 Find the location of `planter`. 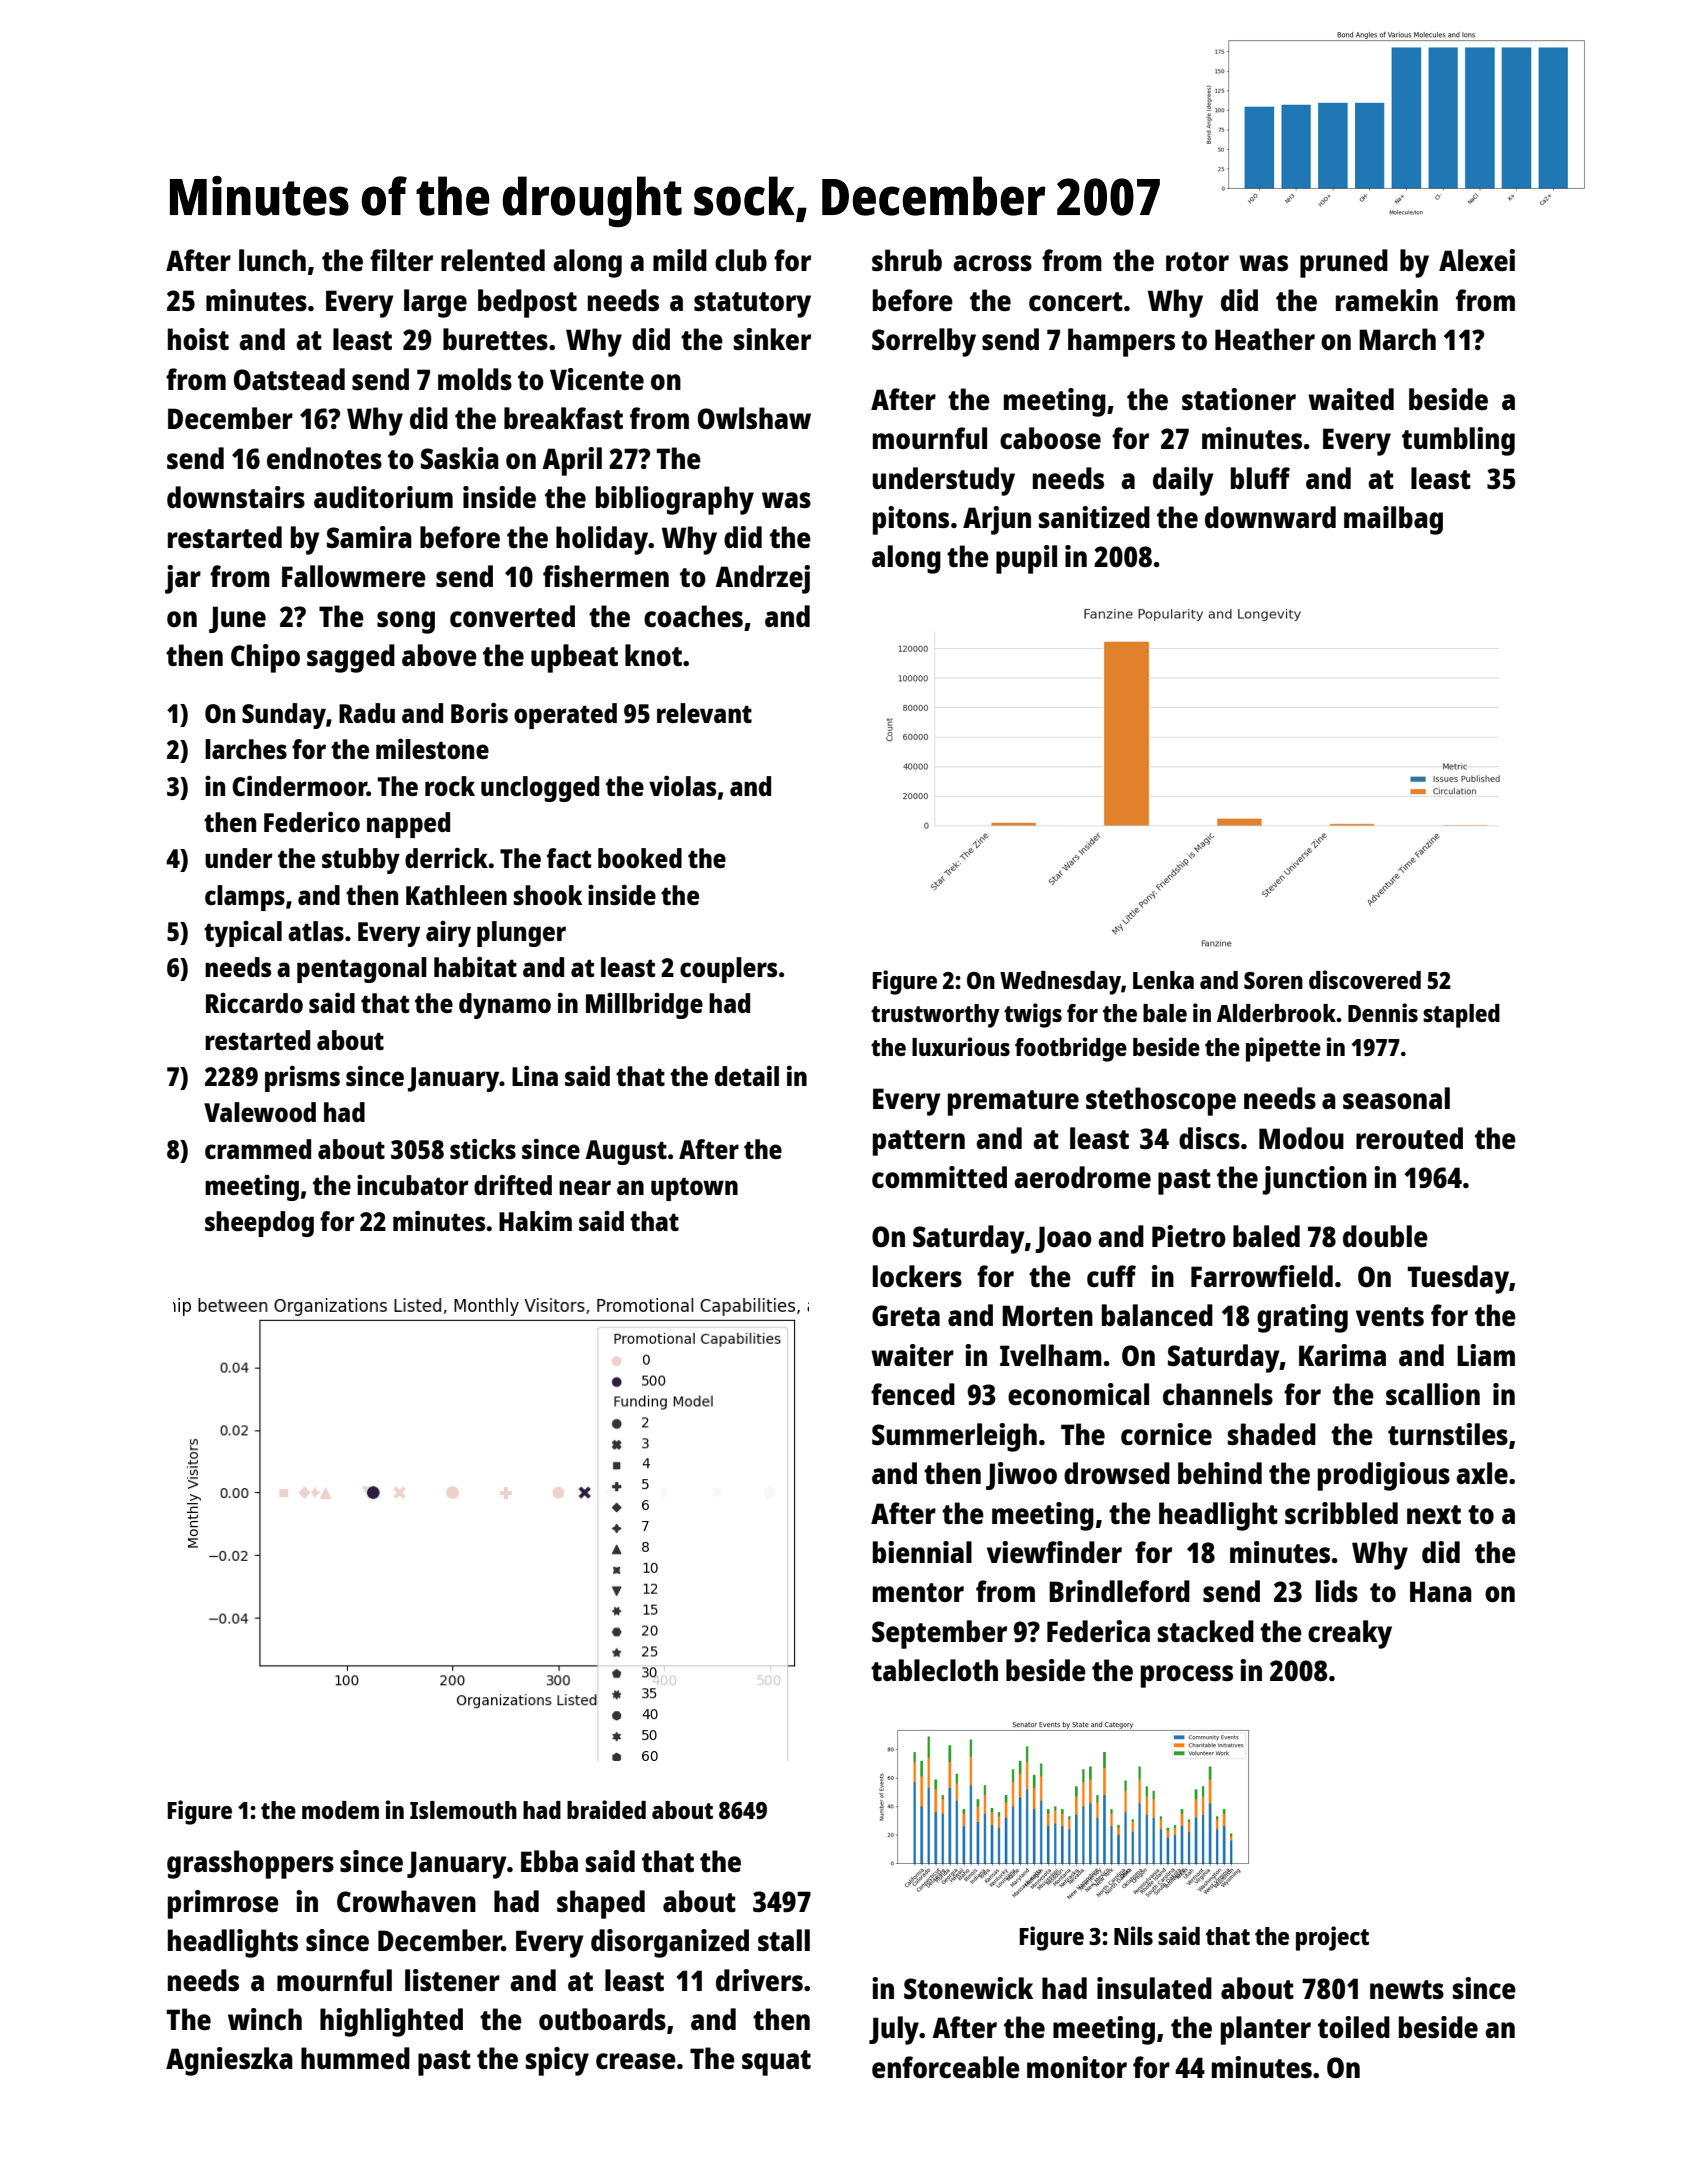

planter is located at coordinates (1266, 2030).
